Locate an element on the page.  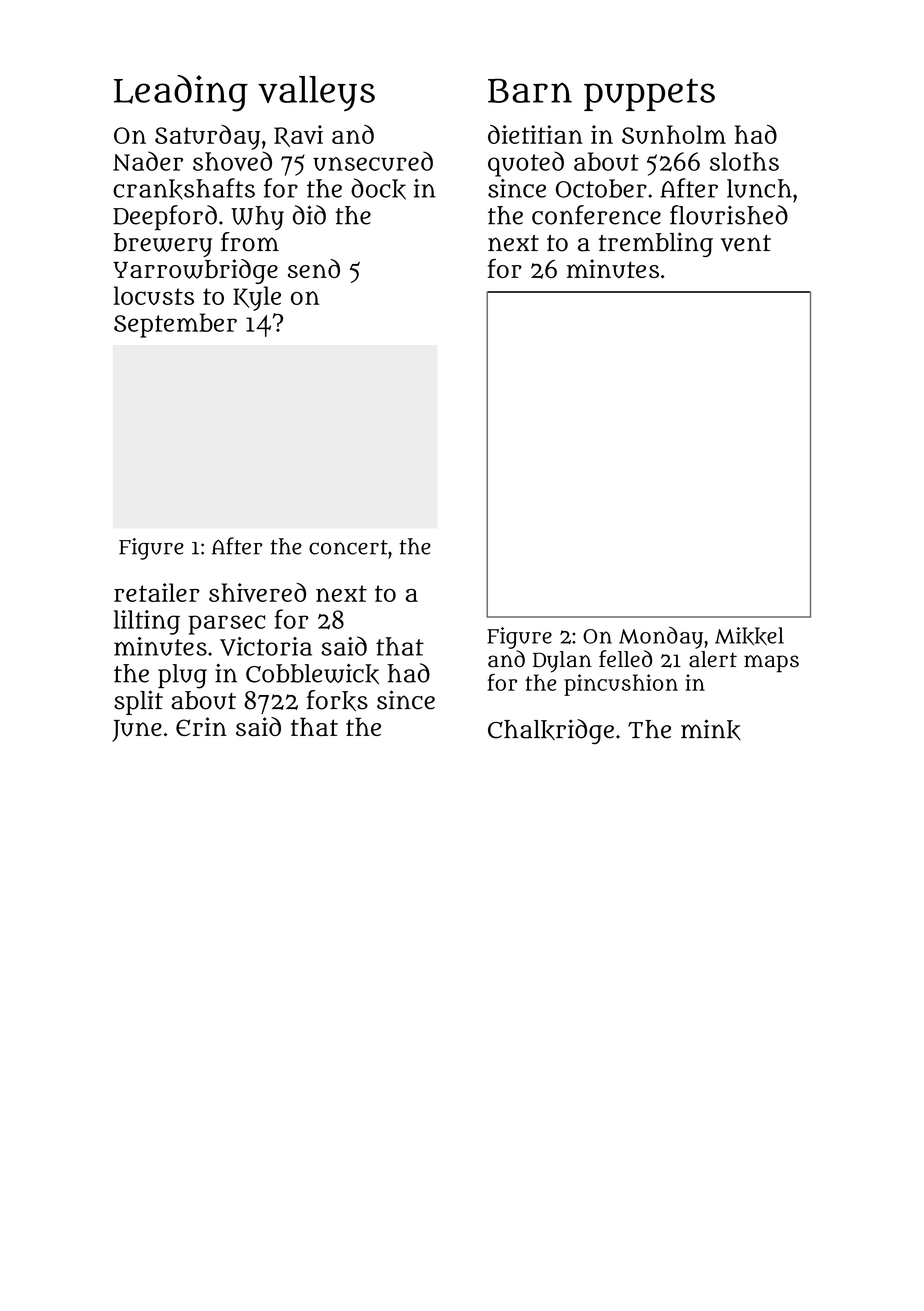
trembling is located at coordinates (656, 244).
